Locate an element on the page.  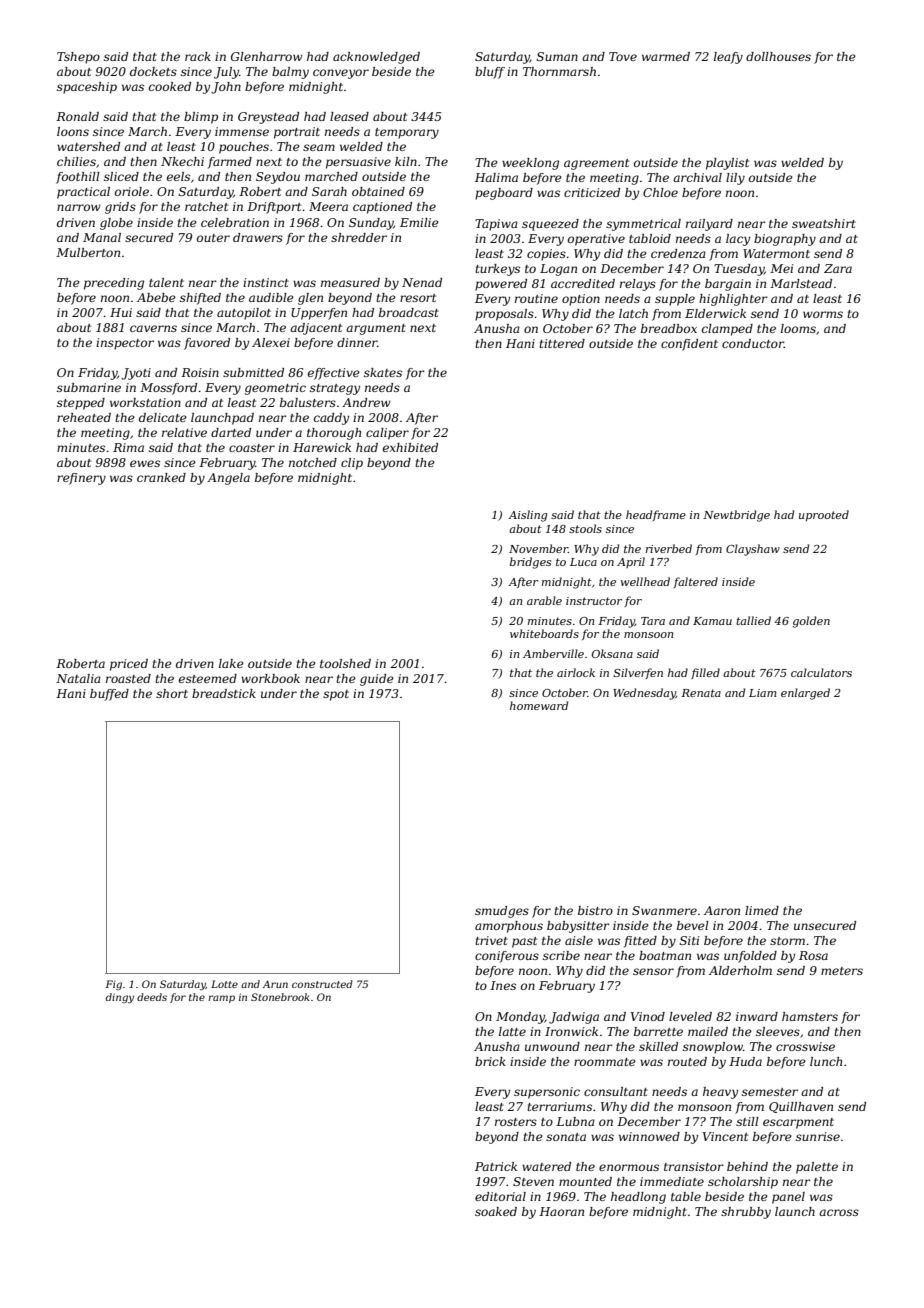
soaked is located at coordinates (496, 1211).
